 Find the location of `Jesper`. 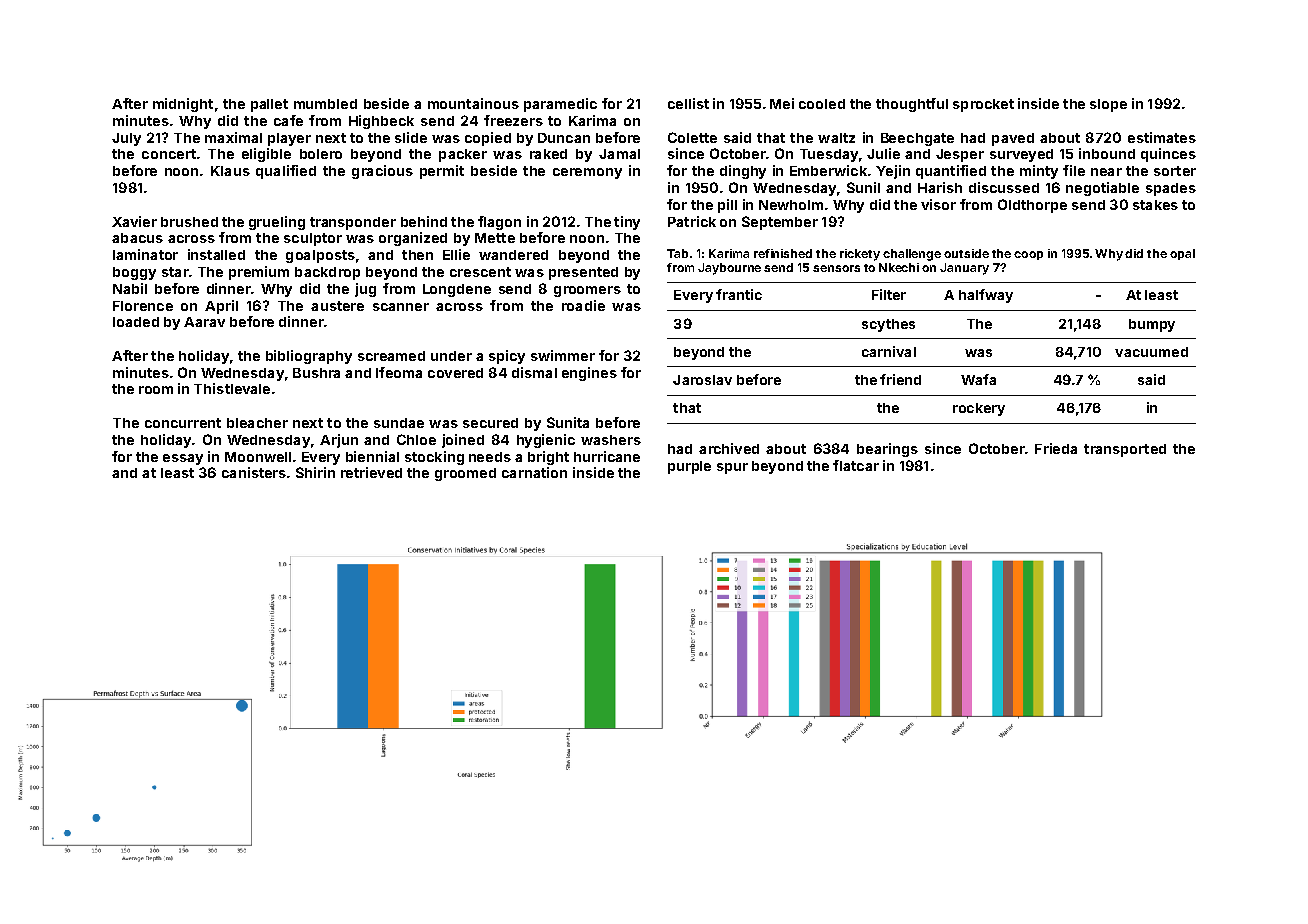

Jesper is located at coordinates (960, 155).
